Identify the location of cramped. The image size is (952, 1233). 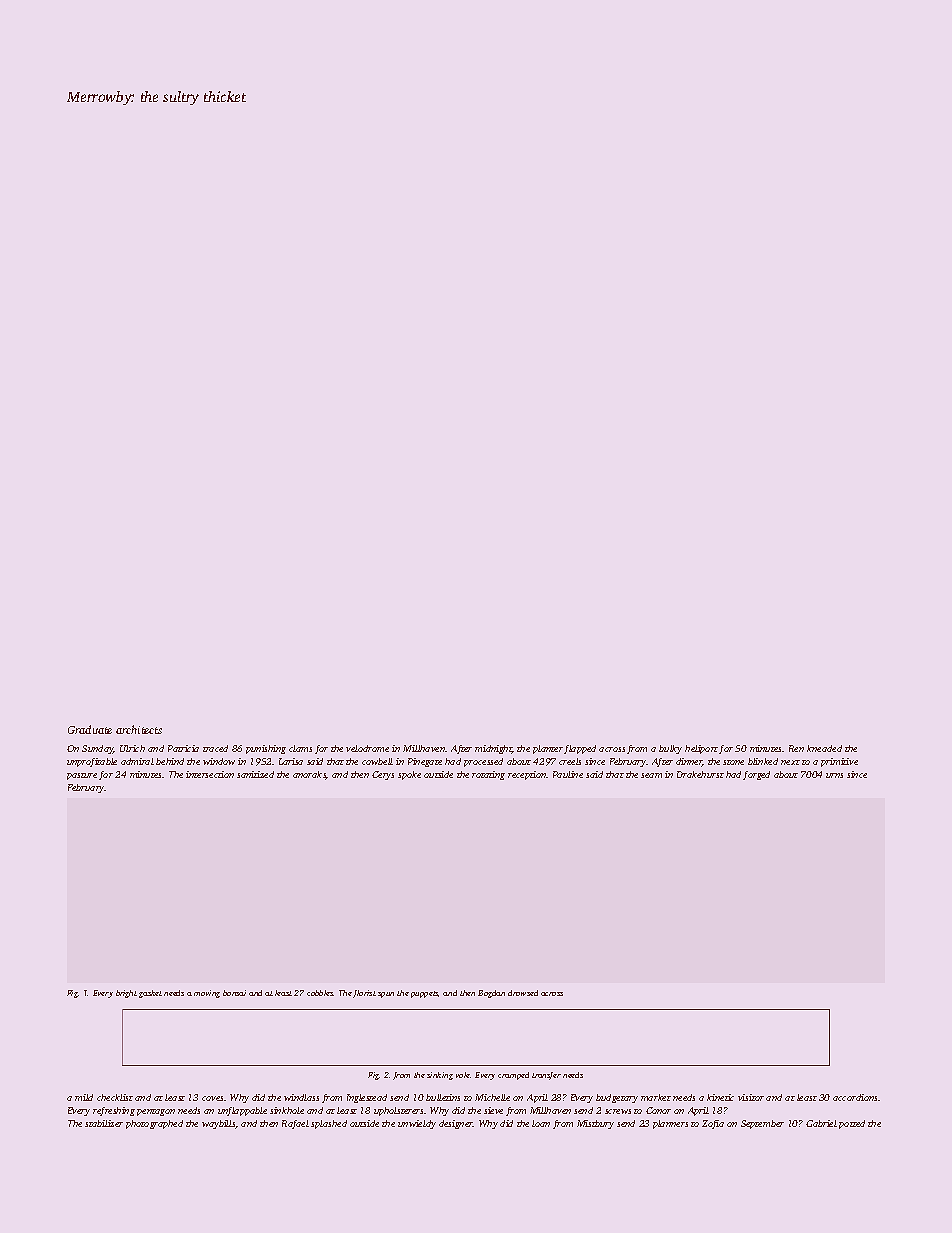
(513, 1076).
